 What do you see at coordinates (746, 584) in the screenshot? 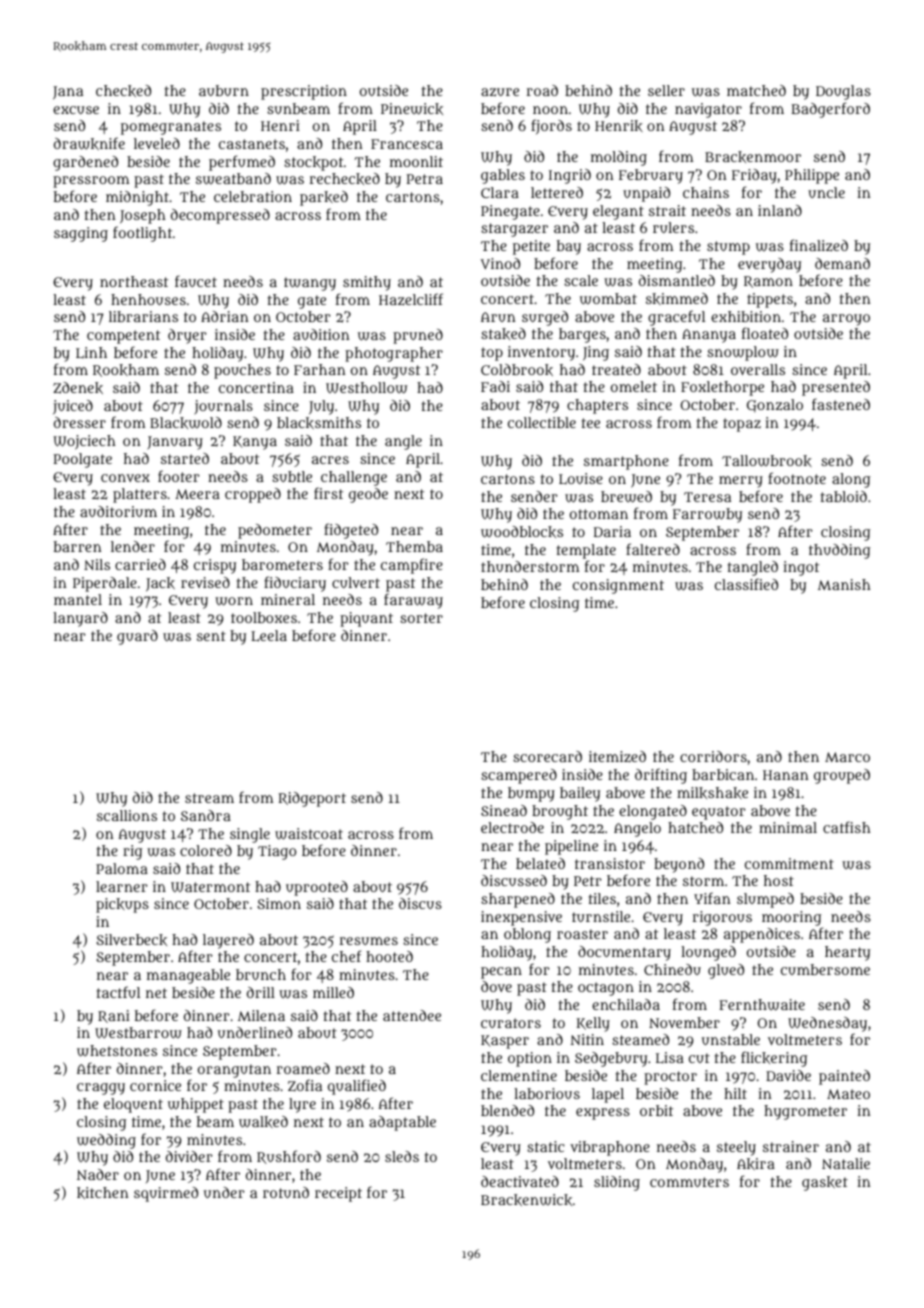
I see `classified` at bounding box center [746, 584].
